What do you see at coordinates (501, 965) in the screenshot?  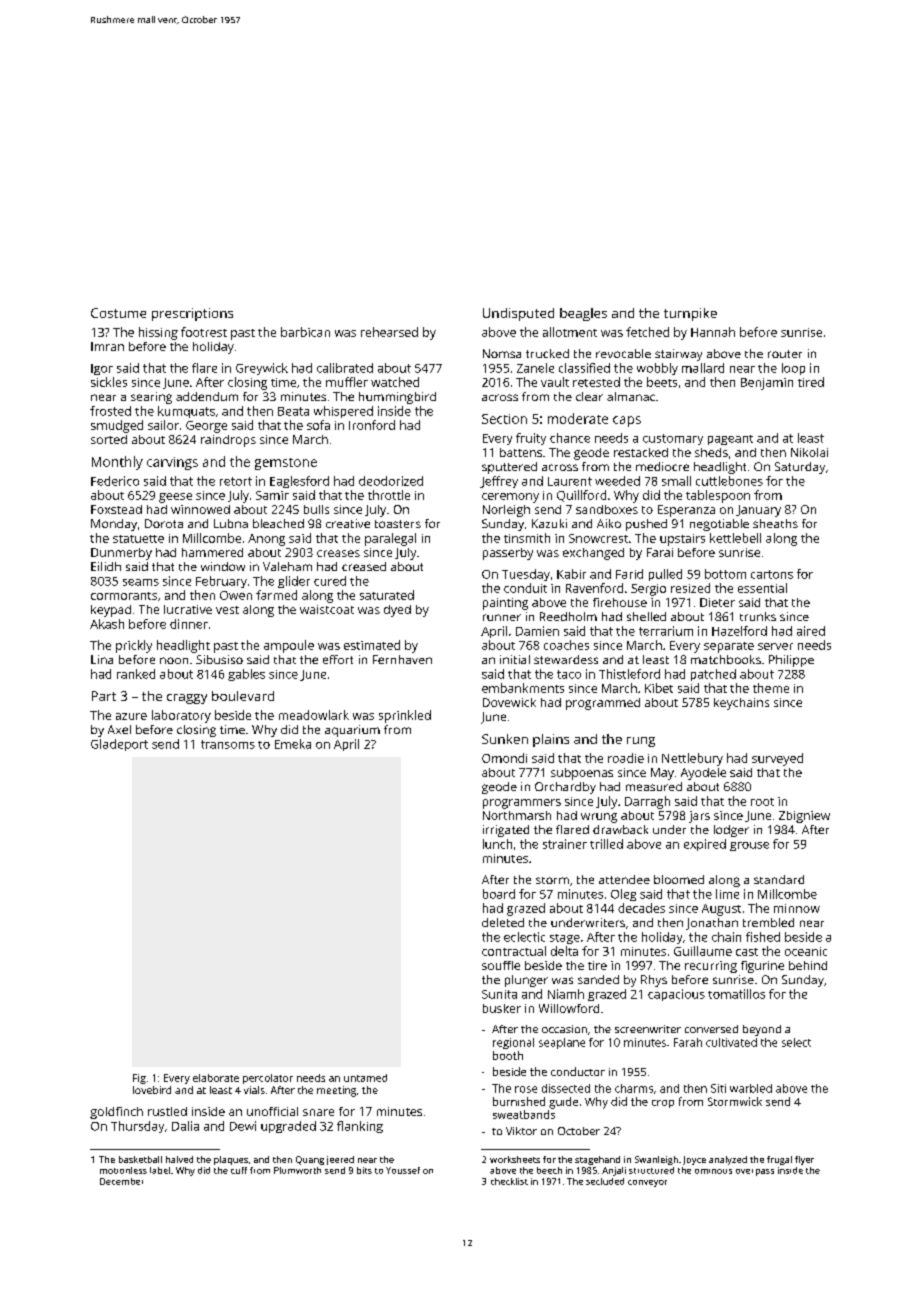 I see `souffle` at bounding box center [501, 965].
